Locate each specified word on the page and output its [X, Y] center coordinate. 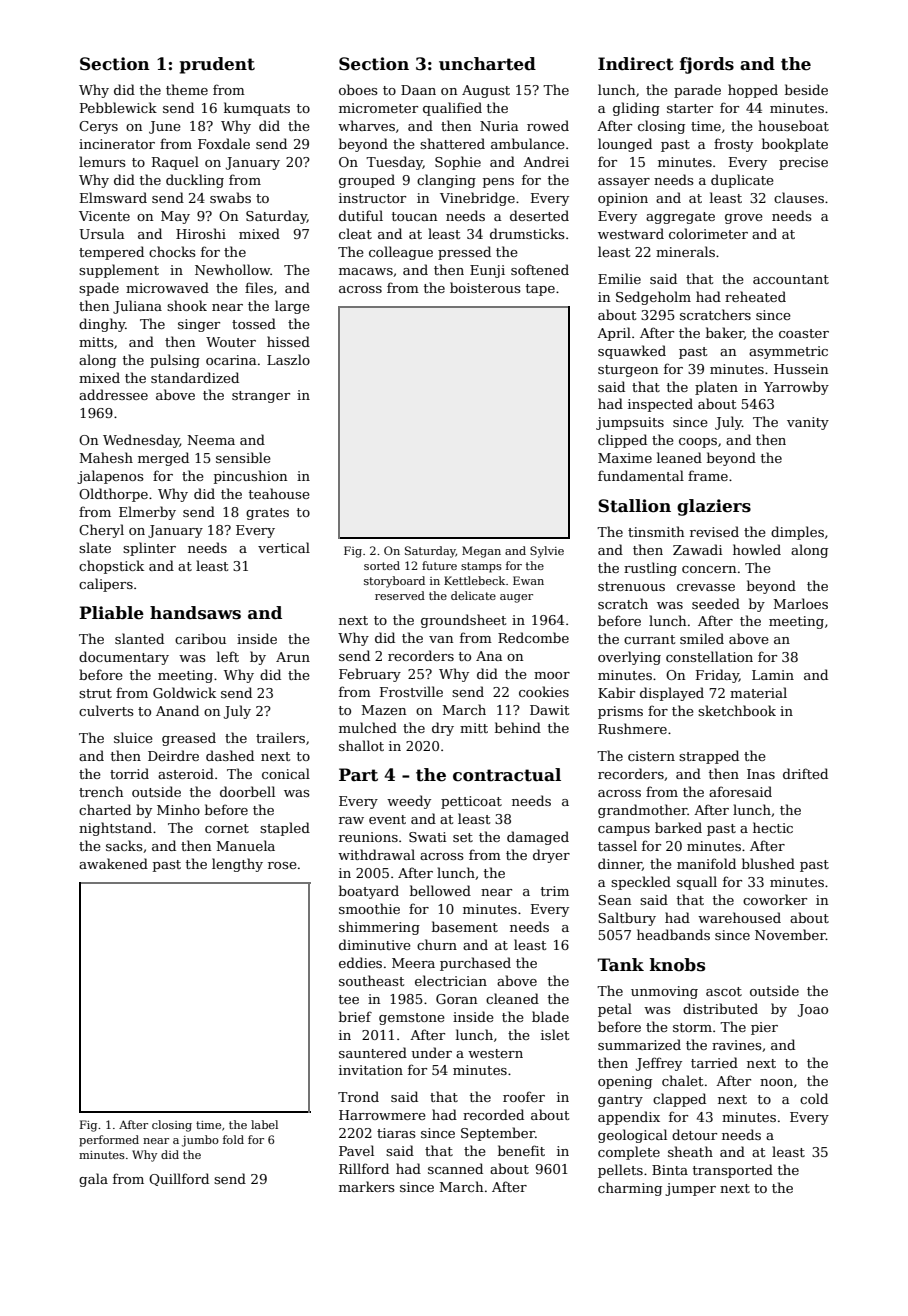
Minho [178, 809]
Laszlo [288, 359]
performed [109, 1141]
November [790, 934]
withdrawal [376, 854]
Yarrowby [796, 388]
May [175, 217]
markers [367, 1186]
